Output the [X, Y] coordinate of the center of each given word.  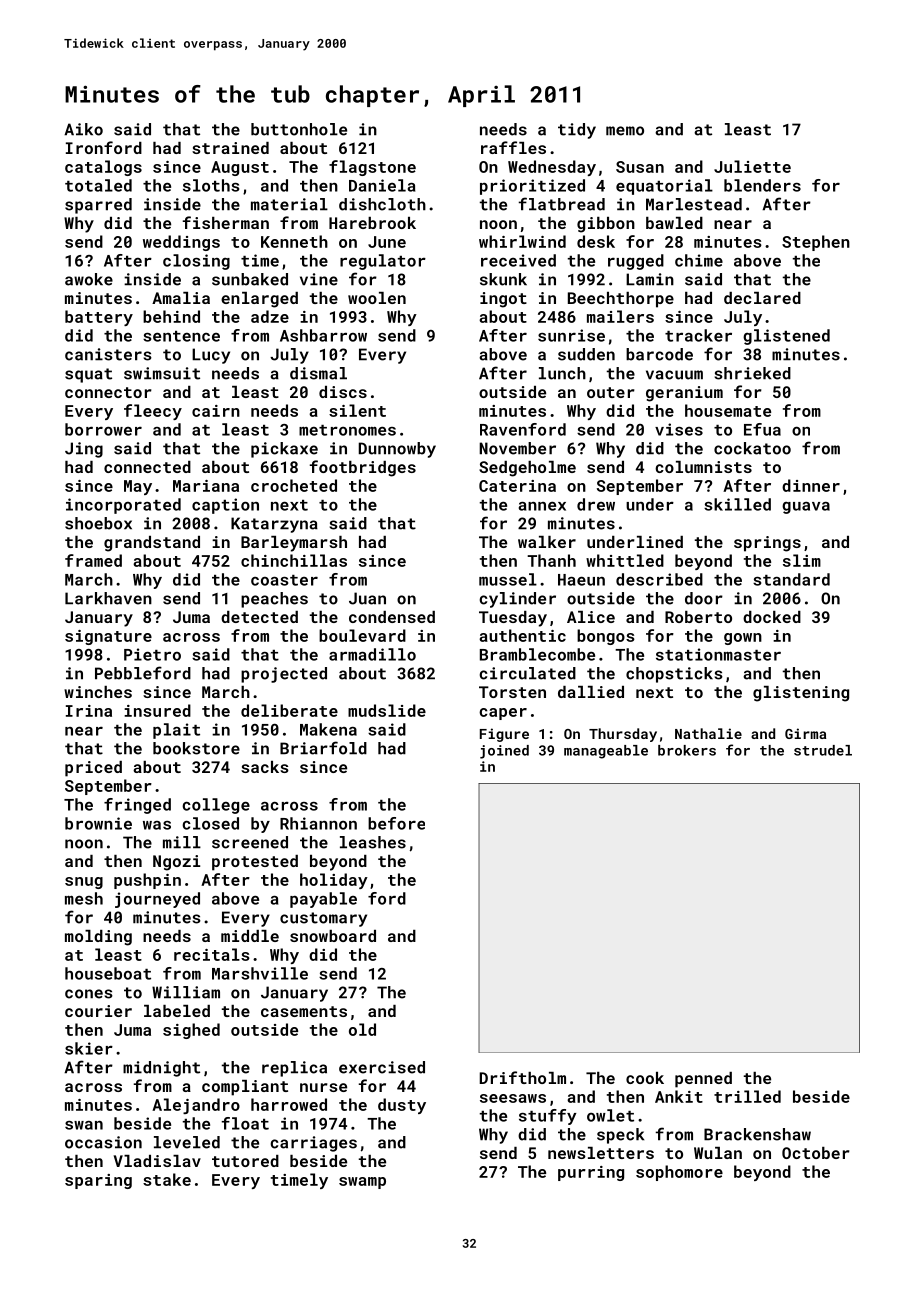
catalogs [103, 168]
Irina [89, 711]
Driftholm [523, 1077]
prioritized [532, 187]
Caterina [517, 486]
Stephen [816, 243]
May [138, 487]
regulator [383, 262]
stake [167, 1179]
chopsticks [674, 675]
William [186, 992]
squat [88, 375]
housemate [728, 410]
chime [699, 260]
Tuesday [513, 619]
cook [645, 1078]
